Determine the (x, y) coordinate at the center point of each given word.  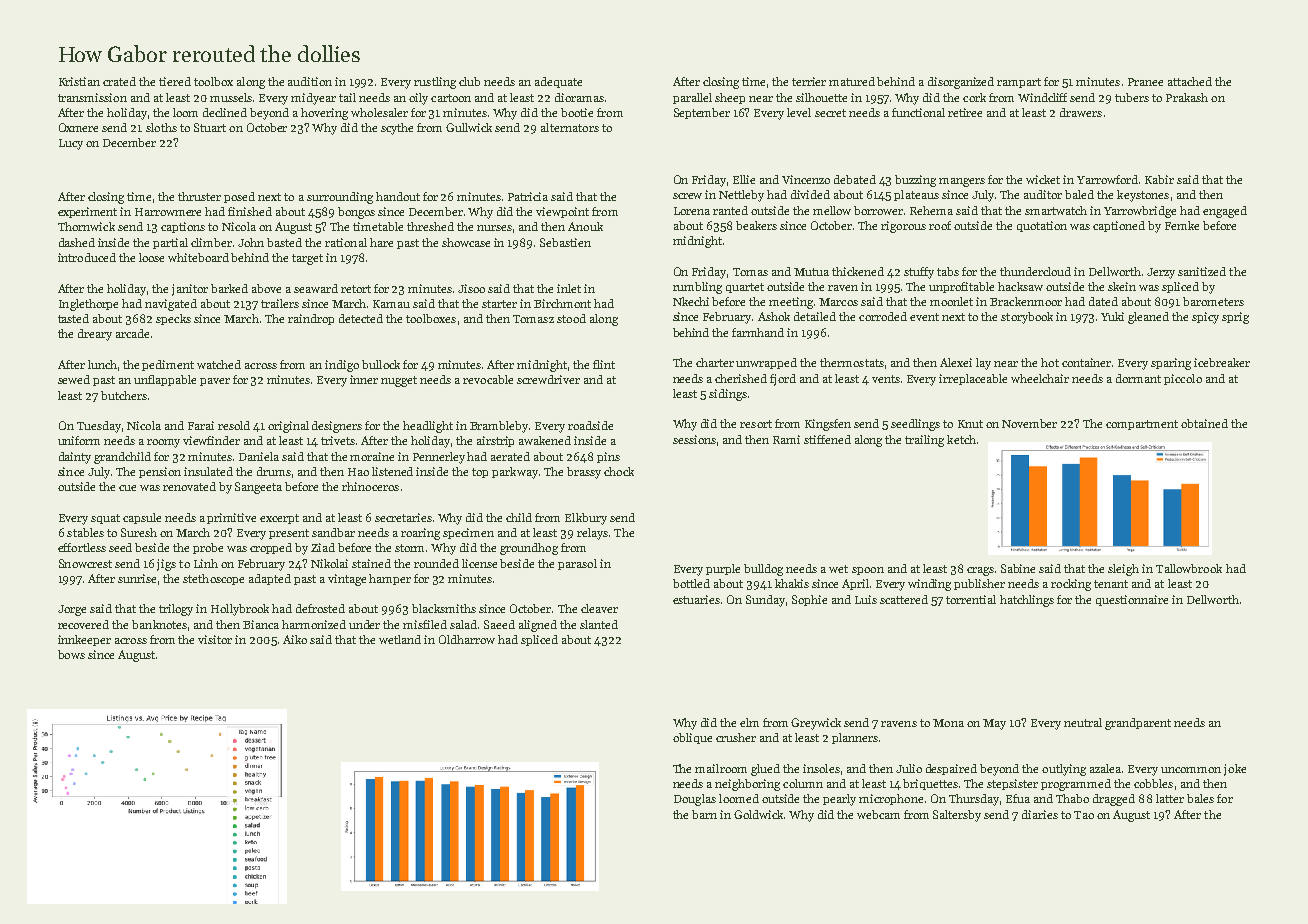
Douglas (695, 800)
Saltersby (957, 816)
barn (704, 814)
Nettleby (741, 196)
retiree (965, 112)
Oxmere (78, 127)
